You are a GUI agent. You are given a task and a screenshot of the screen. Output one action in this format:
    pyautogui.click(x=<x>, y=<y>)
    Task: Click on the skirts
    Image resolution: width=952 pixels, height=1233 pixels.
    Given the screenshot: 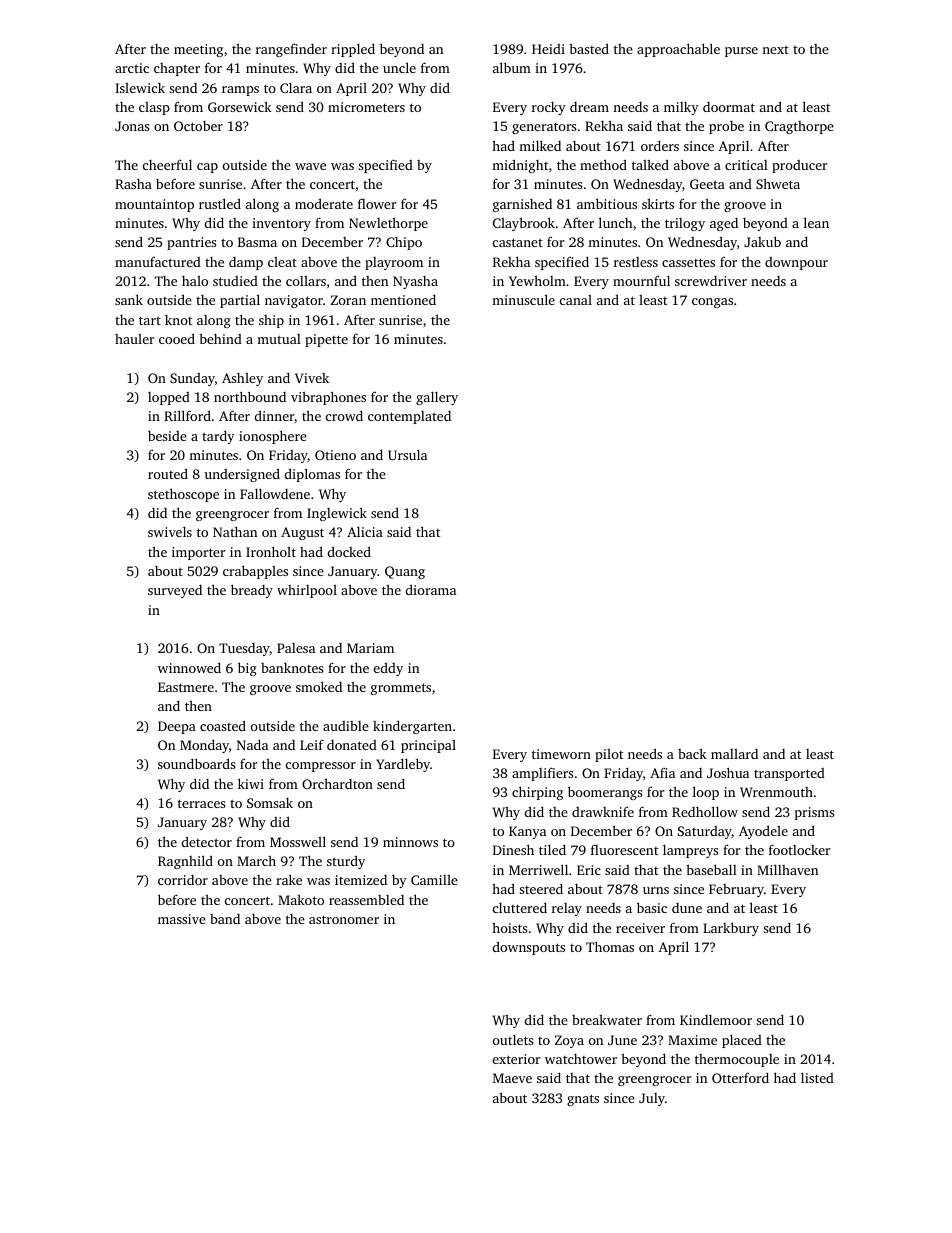 What is the action you would take?
    pyautogui.click(x=658, y=203)
